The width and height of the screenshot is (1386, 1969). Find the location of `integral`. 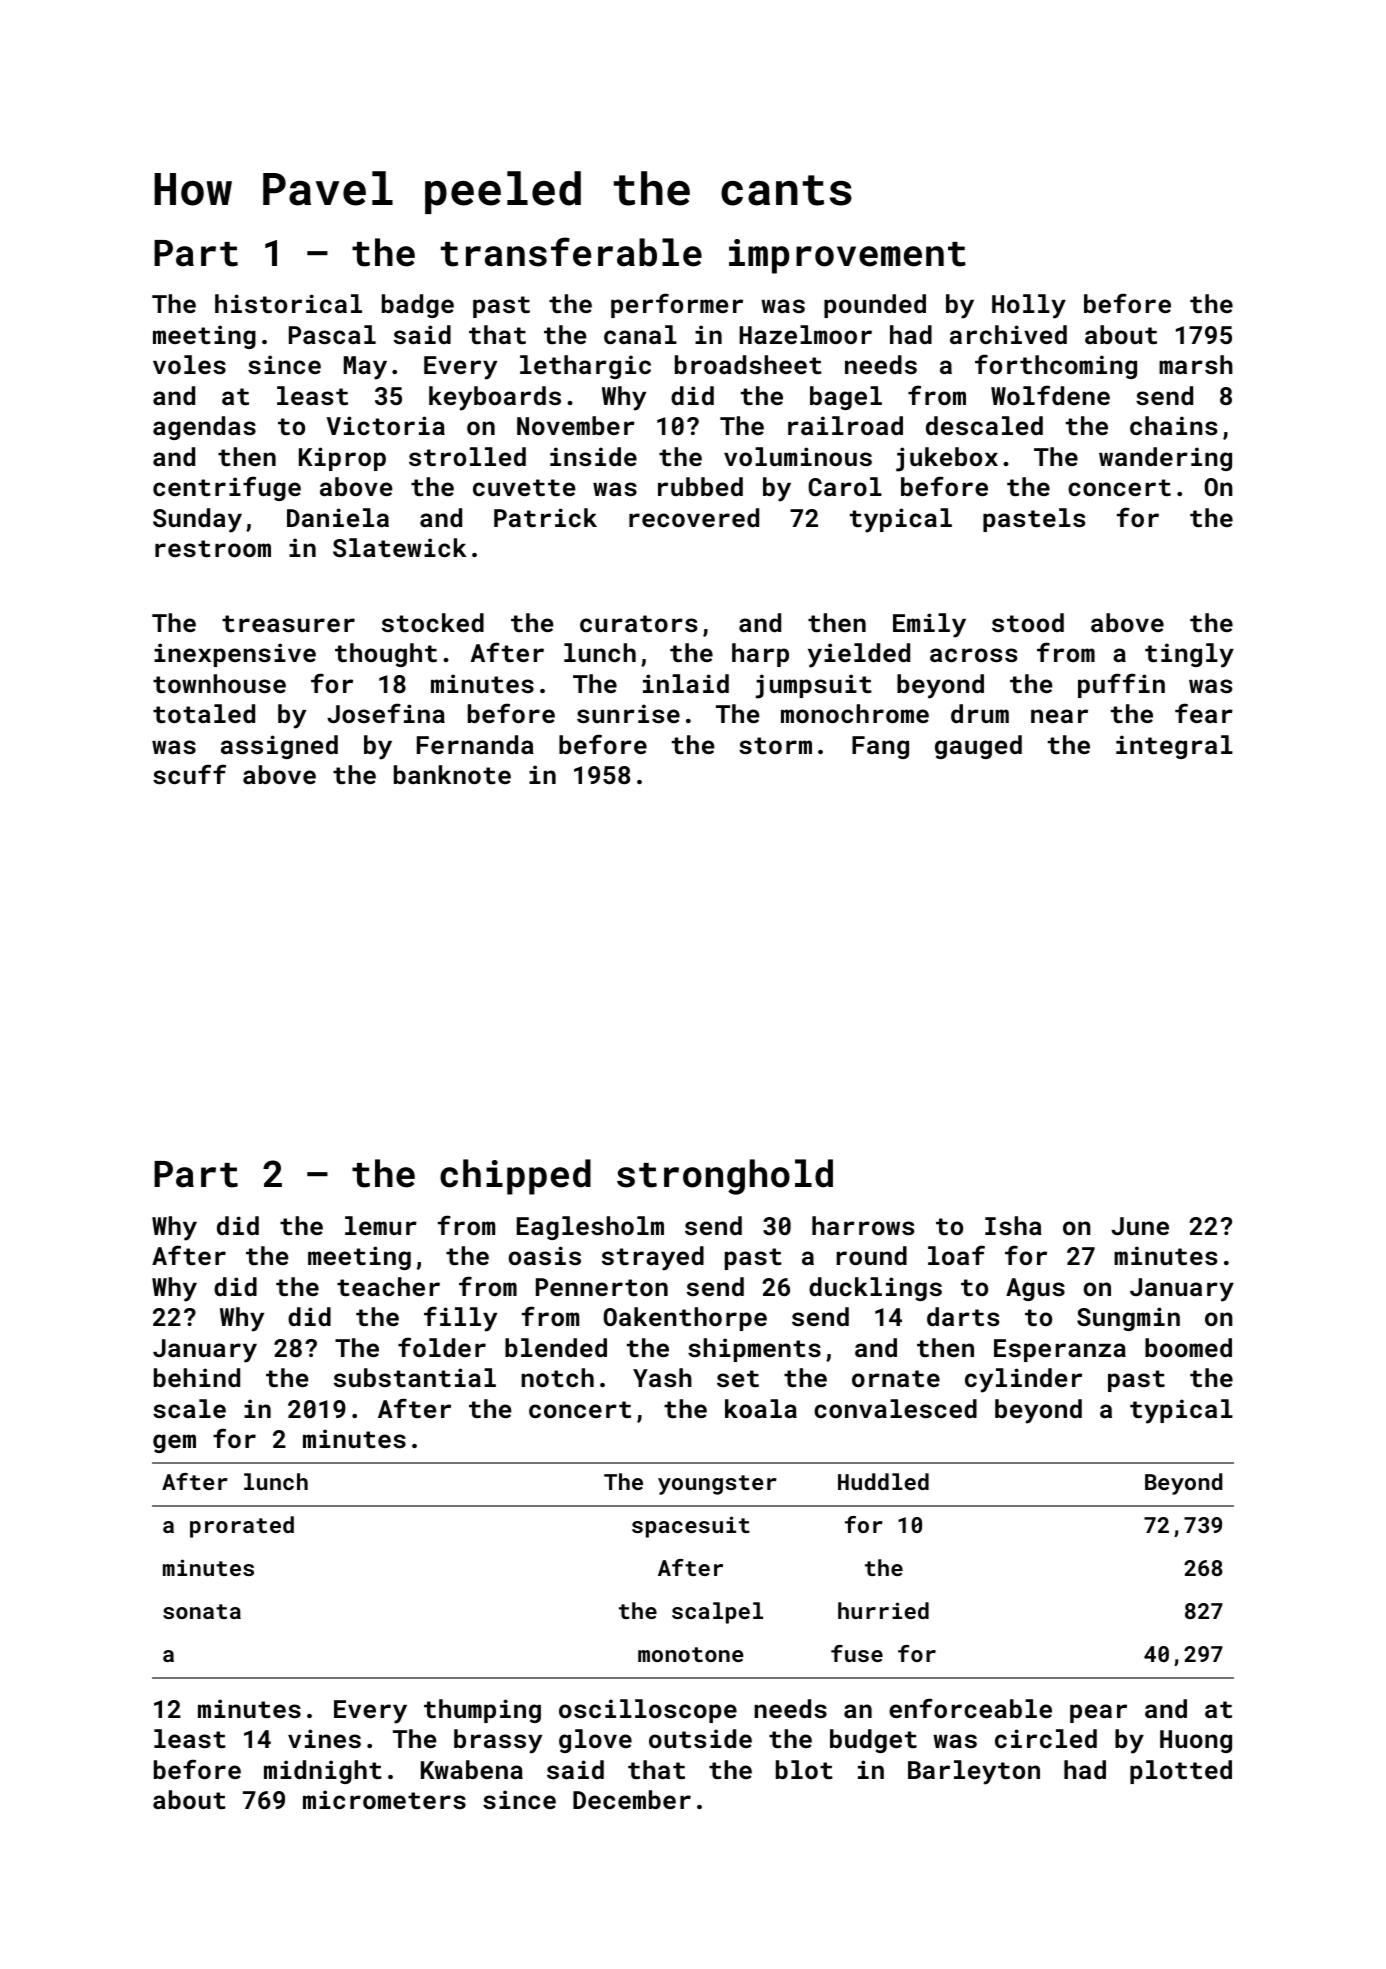

integral is located at coordinates (1174, 747).
